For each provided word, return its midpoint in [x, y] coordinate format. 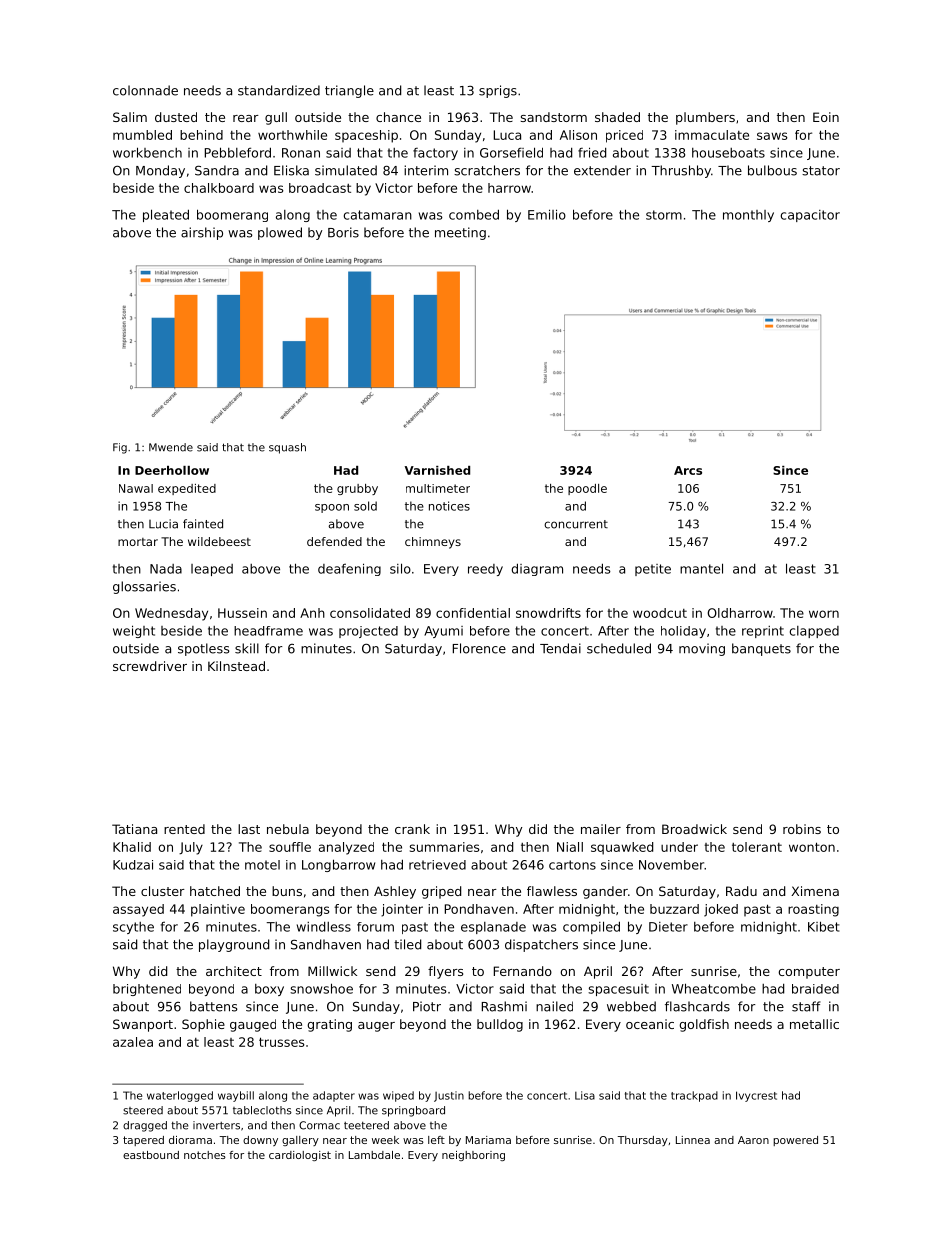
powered [795, 1141]
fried [592, 152]
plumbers [705, 118]
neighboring [473, 1156]
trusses [282, 1042]
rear [246, 118]
